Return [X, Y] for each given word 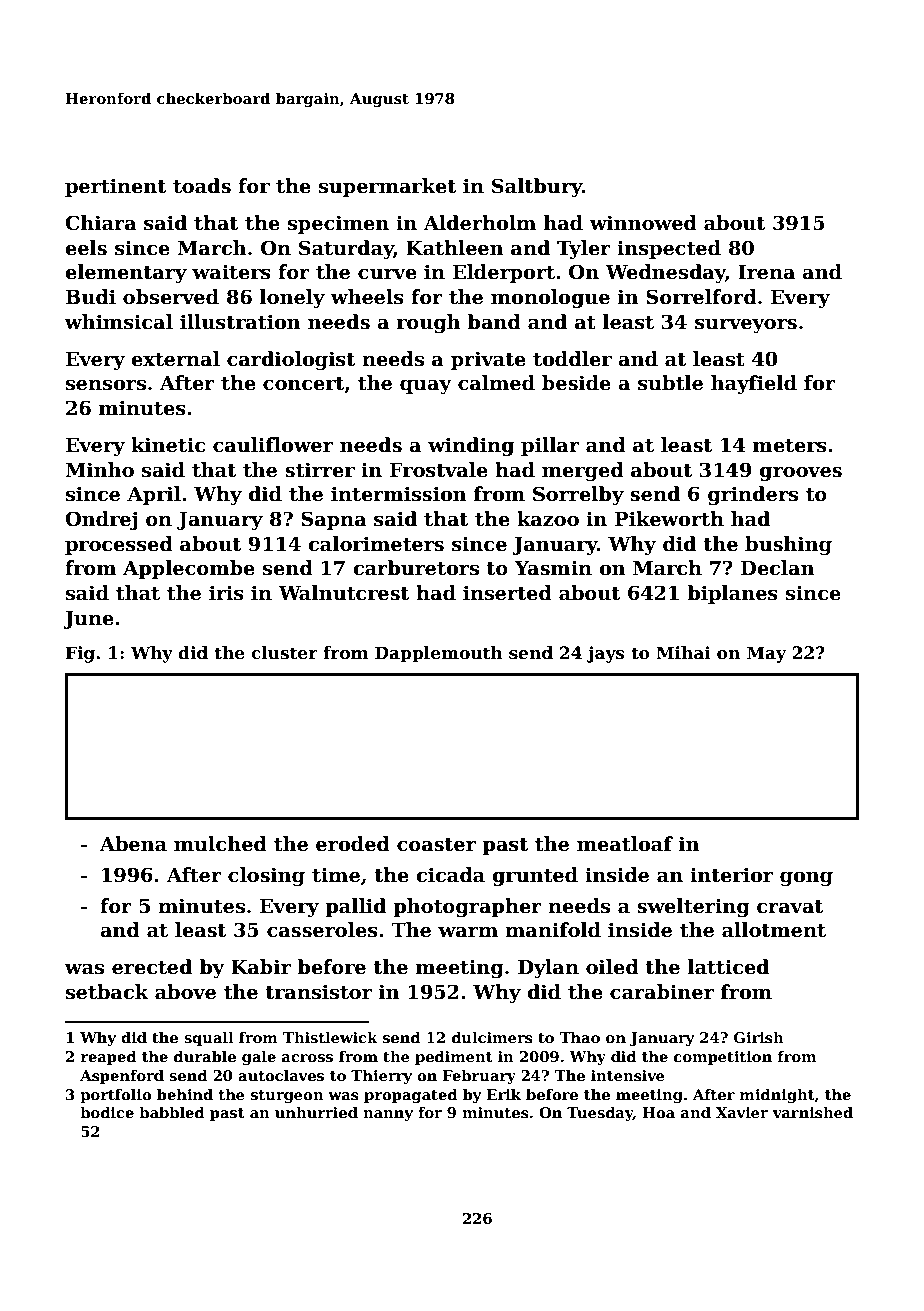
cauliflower [273, 445]
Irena [766, 272]
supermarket [387, 187]
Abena [133, 844]
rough [429, 323]
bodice [107, 1112]
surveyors [746, 326]
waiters [231, 272]
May [766, 654]
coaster [436, 845]
